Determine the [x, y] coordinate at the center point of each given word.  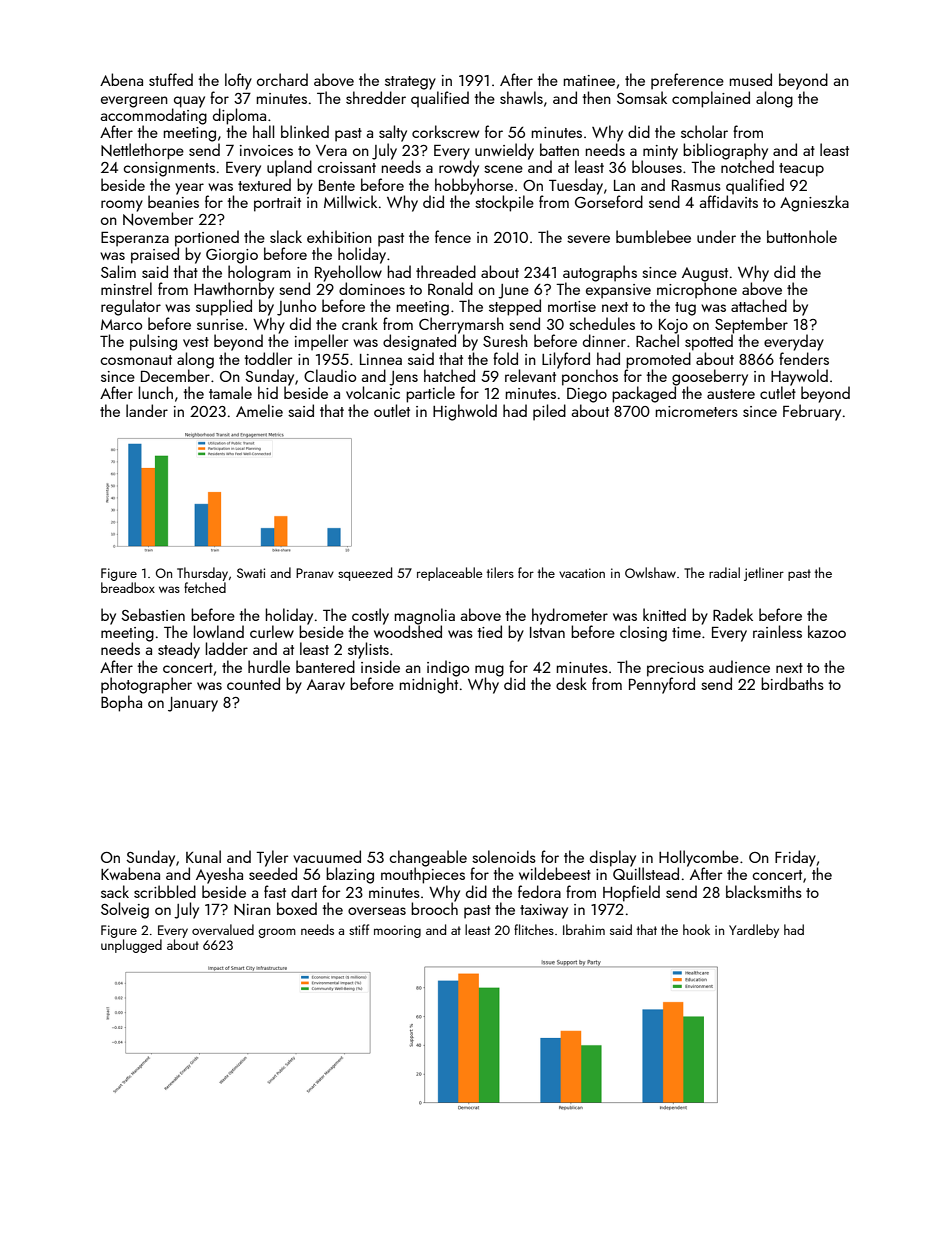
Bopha [121, 703]
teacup [801, 170]
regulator [131, 307]
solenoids [504, 856]
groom [277, 933]
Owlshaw [650, 572]
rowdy [459, 168]
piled [549, 412]
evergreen [134, 102]
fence [453, 236]
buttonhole [802, 236]
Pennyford [662, 685]
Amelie [259, 410]
